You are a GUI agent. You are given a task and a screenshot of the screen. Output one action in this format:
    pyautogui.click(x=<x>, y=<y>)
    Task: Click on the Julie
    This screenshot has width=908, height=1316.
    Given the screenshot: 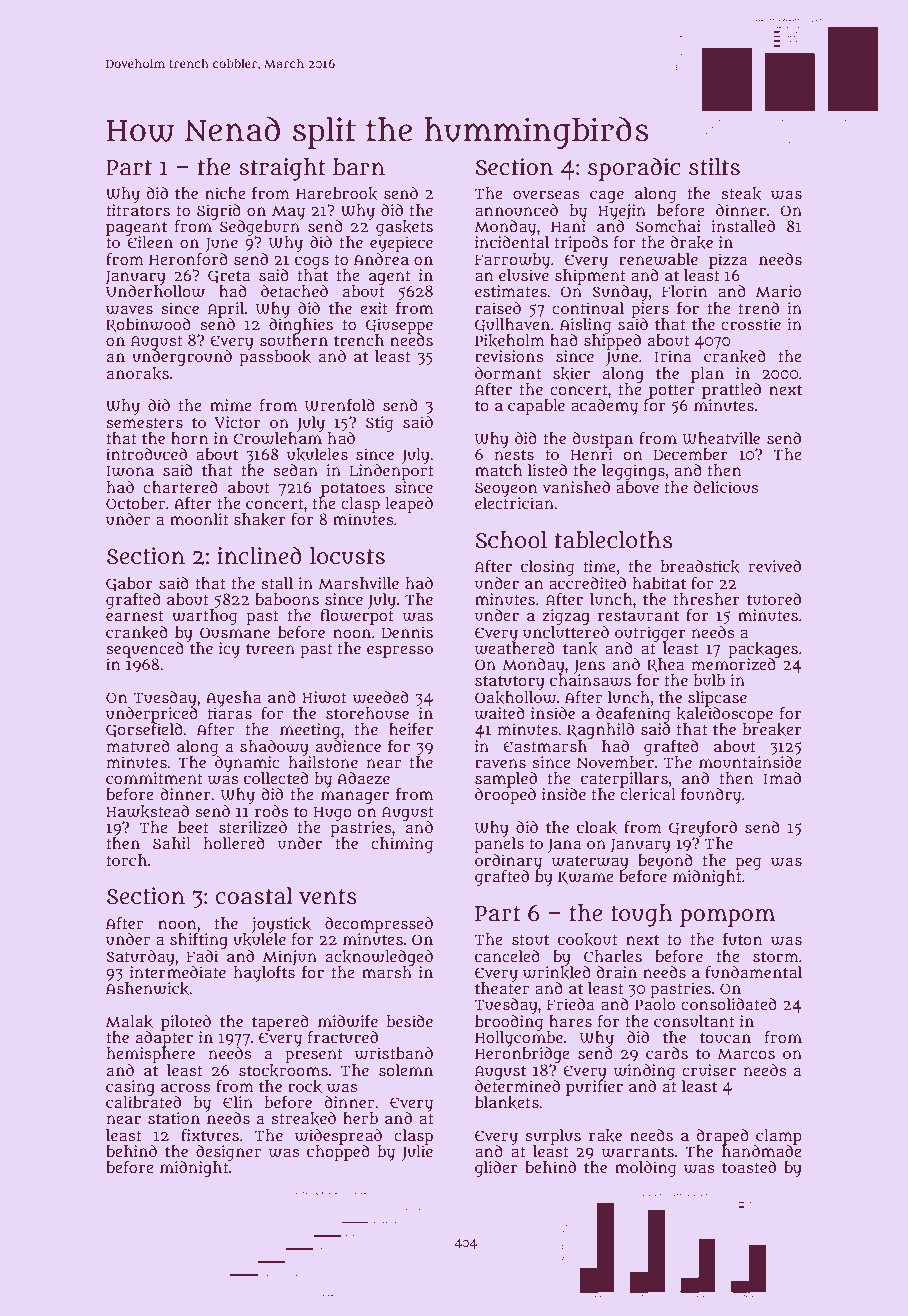 What is the action you would take?
    pyautogui.click(x=417, y=1153)
